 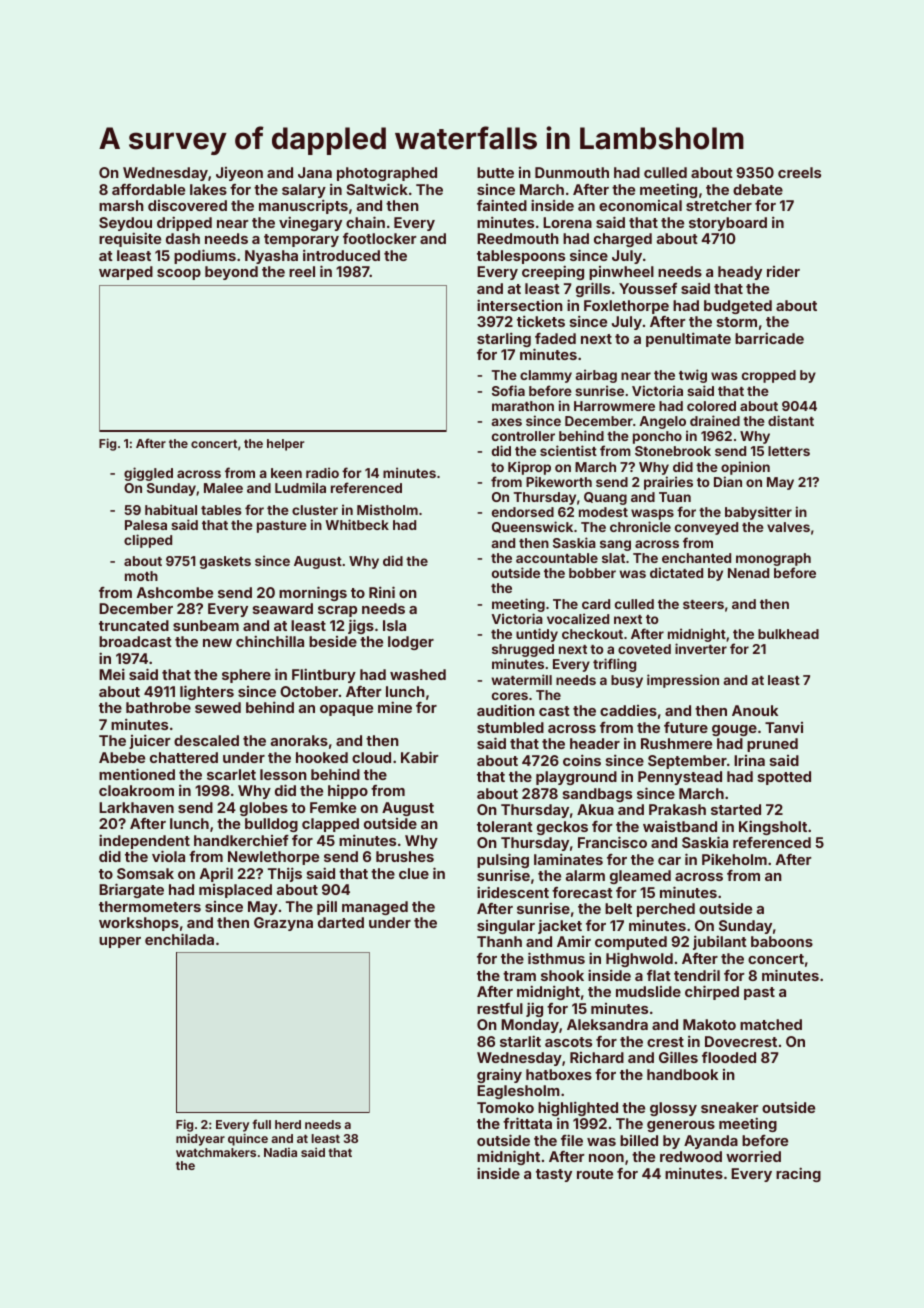 What do you see at coordinates (771, 1024) in the image?
I see `matched` at bounding box center [771, 1024].
